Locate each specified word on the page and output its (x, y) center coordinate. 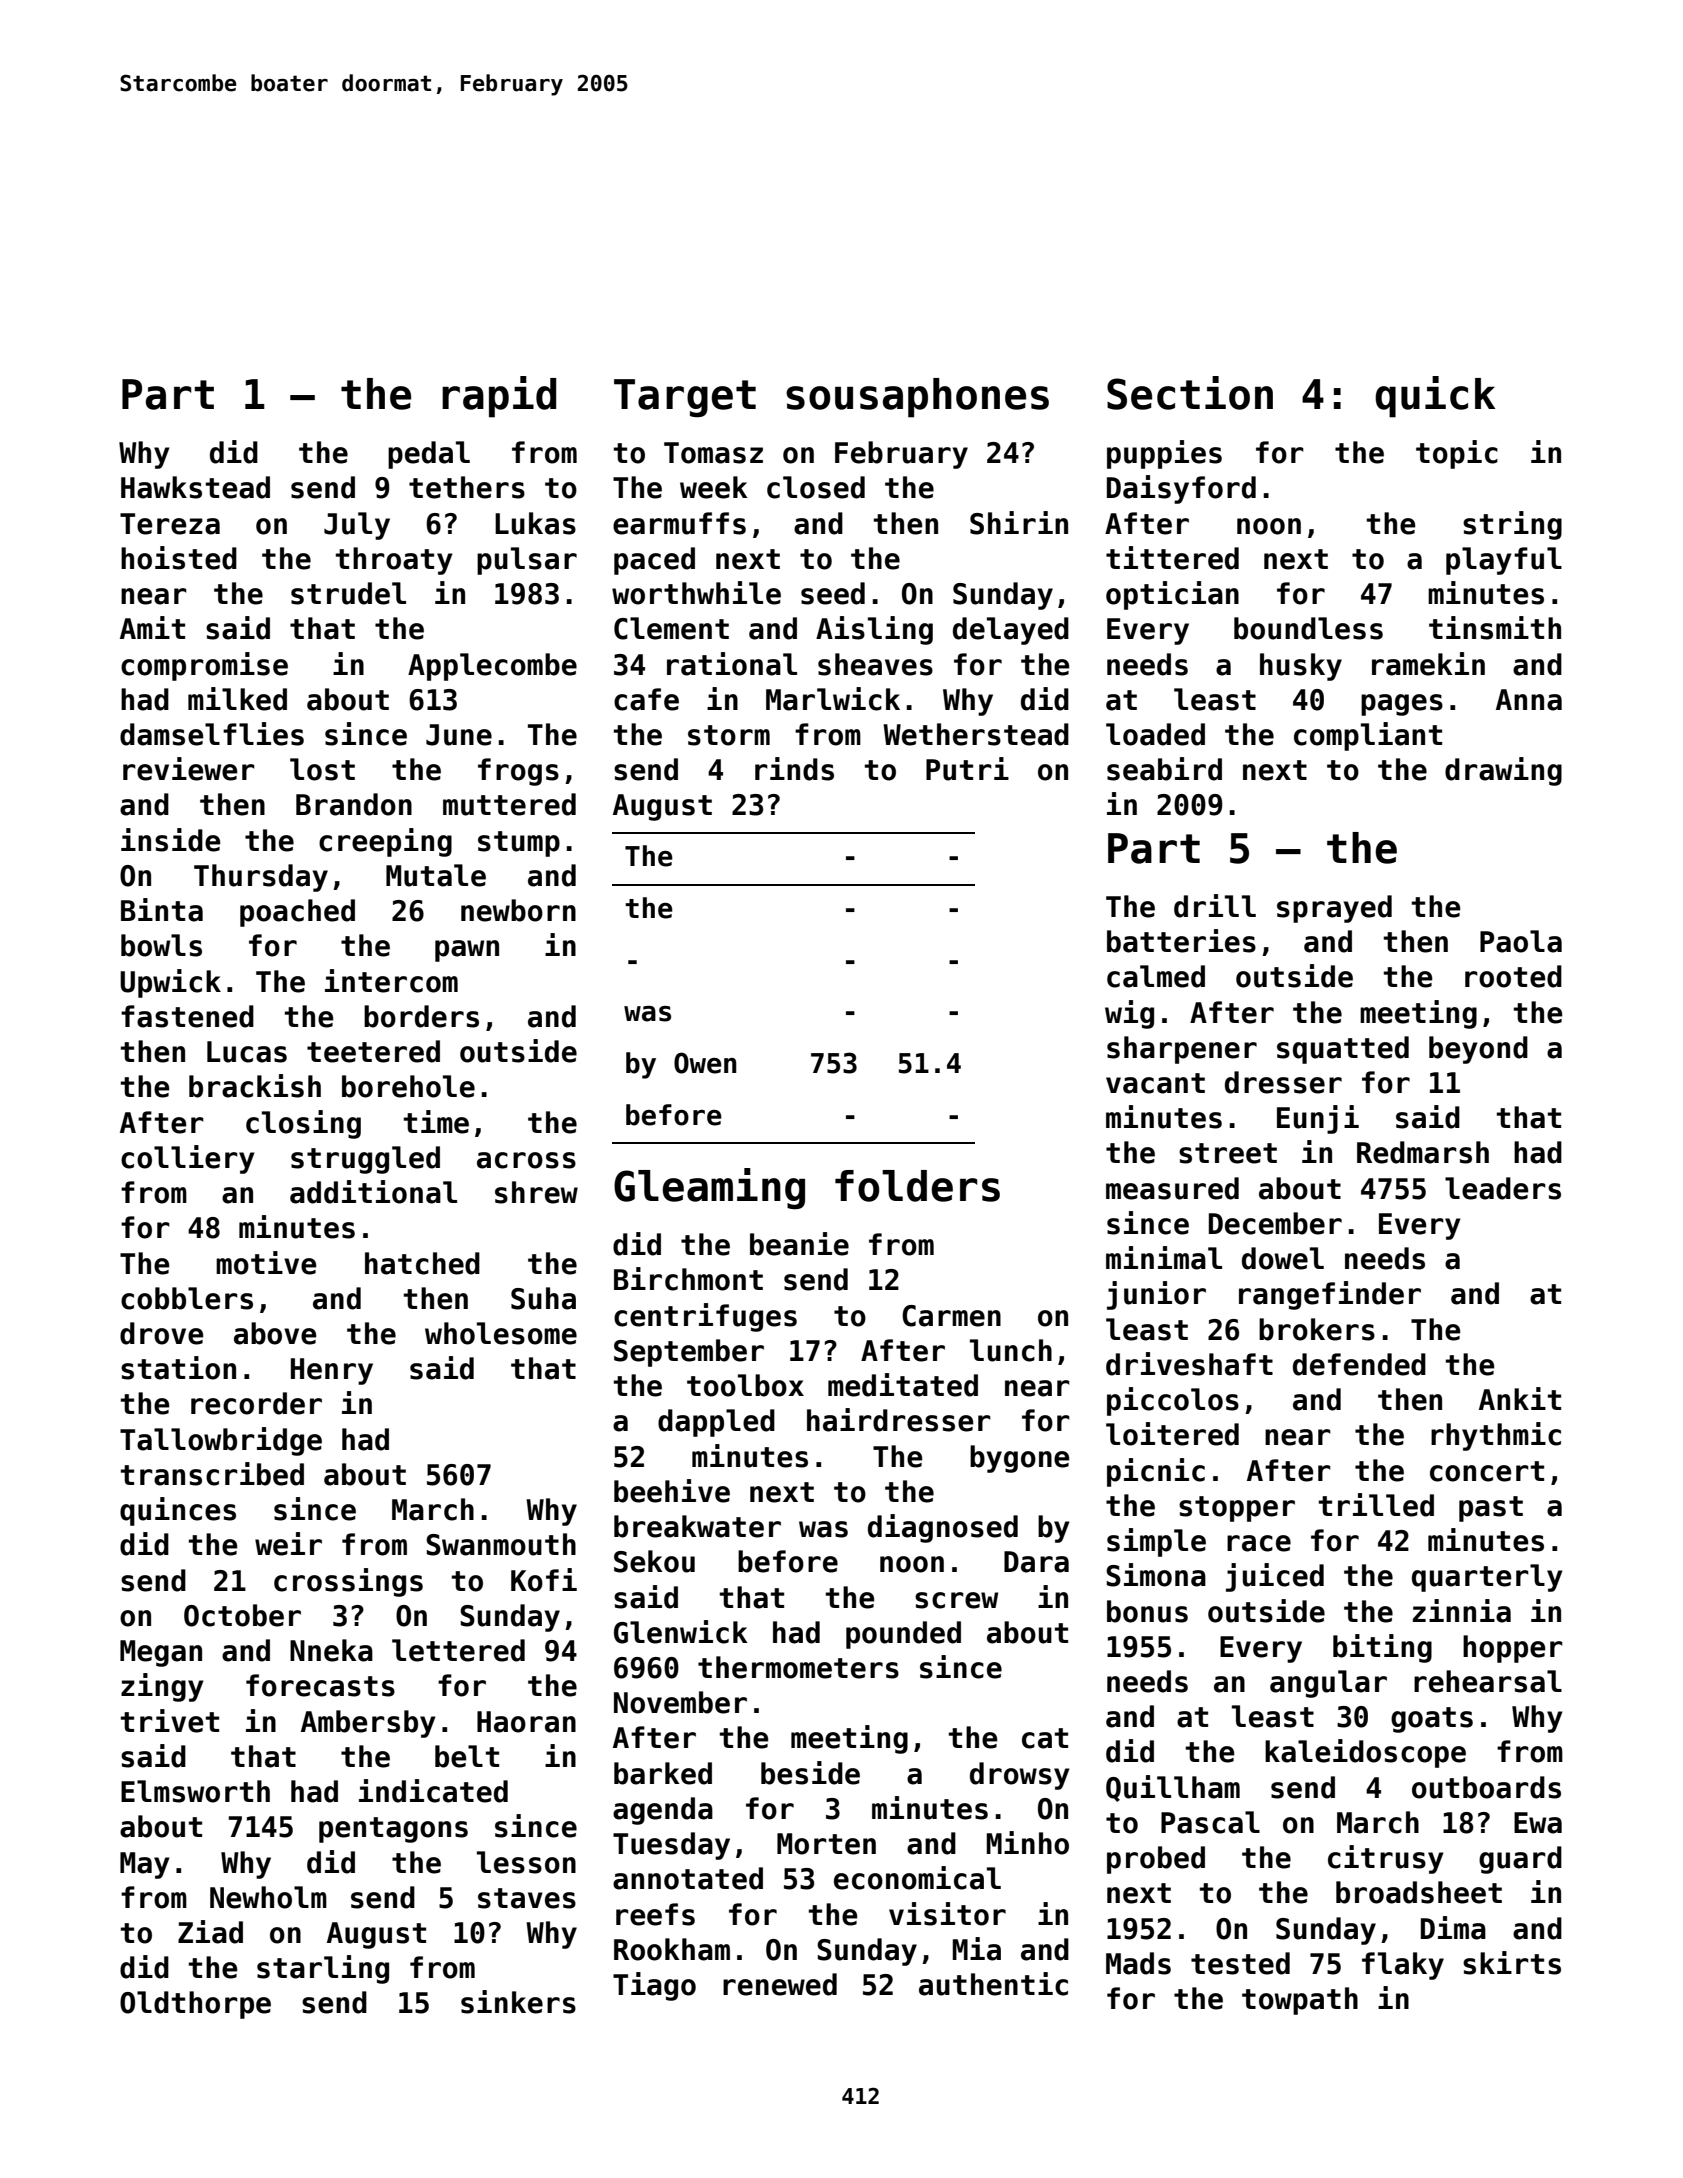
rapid (499, 397)
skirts (1512, 1963)
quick (1435, 397)
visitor (947, 1914)
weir (288, 1544)
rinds (794, 769)
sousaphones (917, 398)
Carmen (951, 1316)
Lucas (247, 1052)
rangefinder (1330, 1295)
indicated (433, 1791)
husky (1301, 667)
